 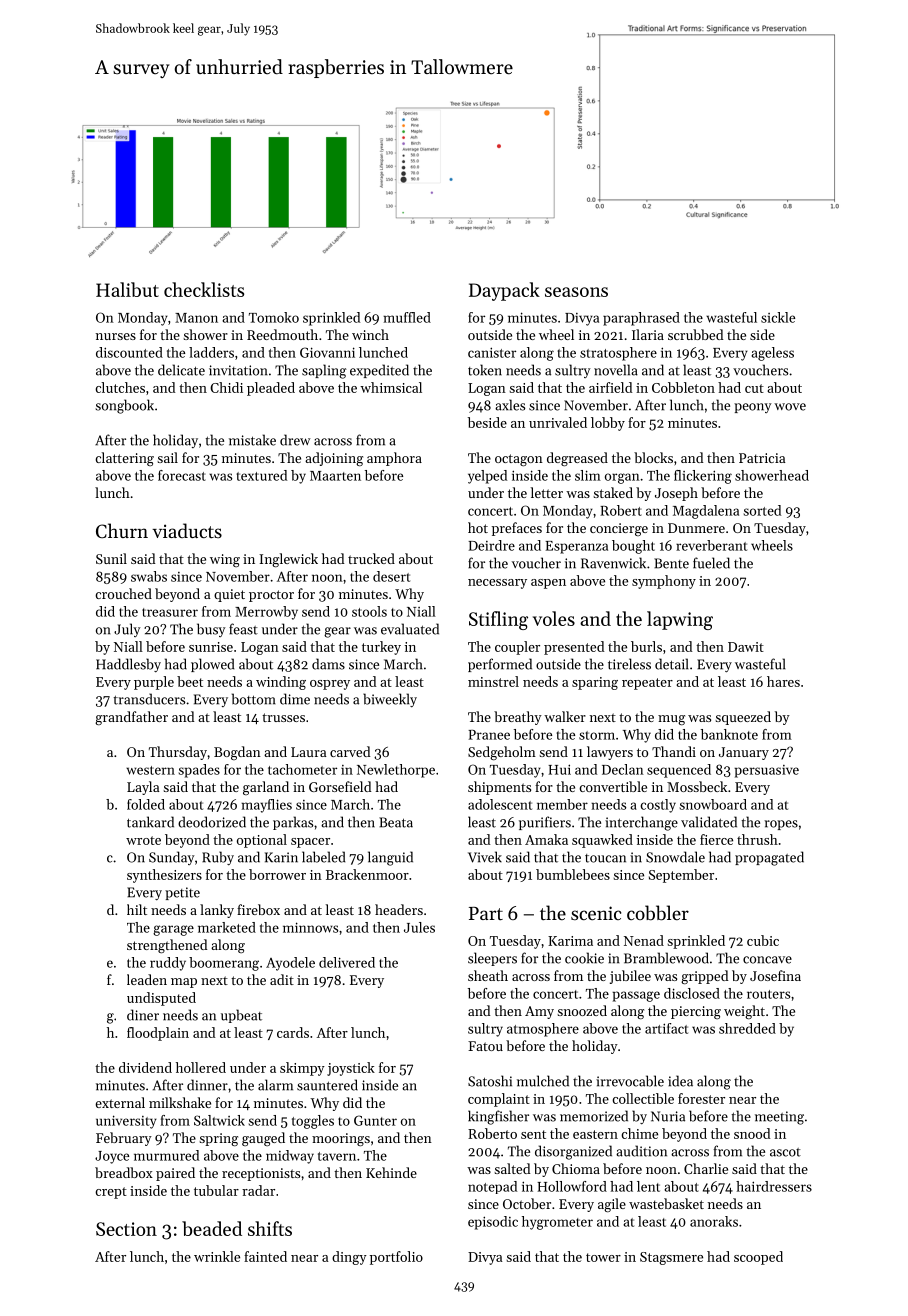 What do you see at coordinates (778, 317) in the image?
I see `sickle` at bounding box center [778, 317].
